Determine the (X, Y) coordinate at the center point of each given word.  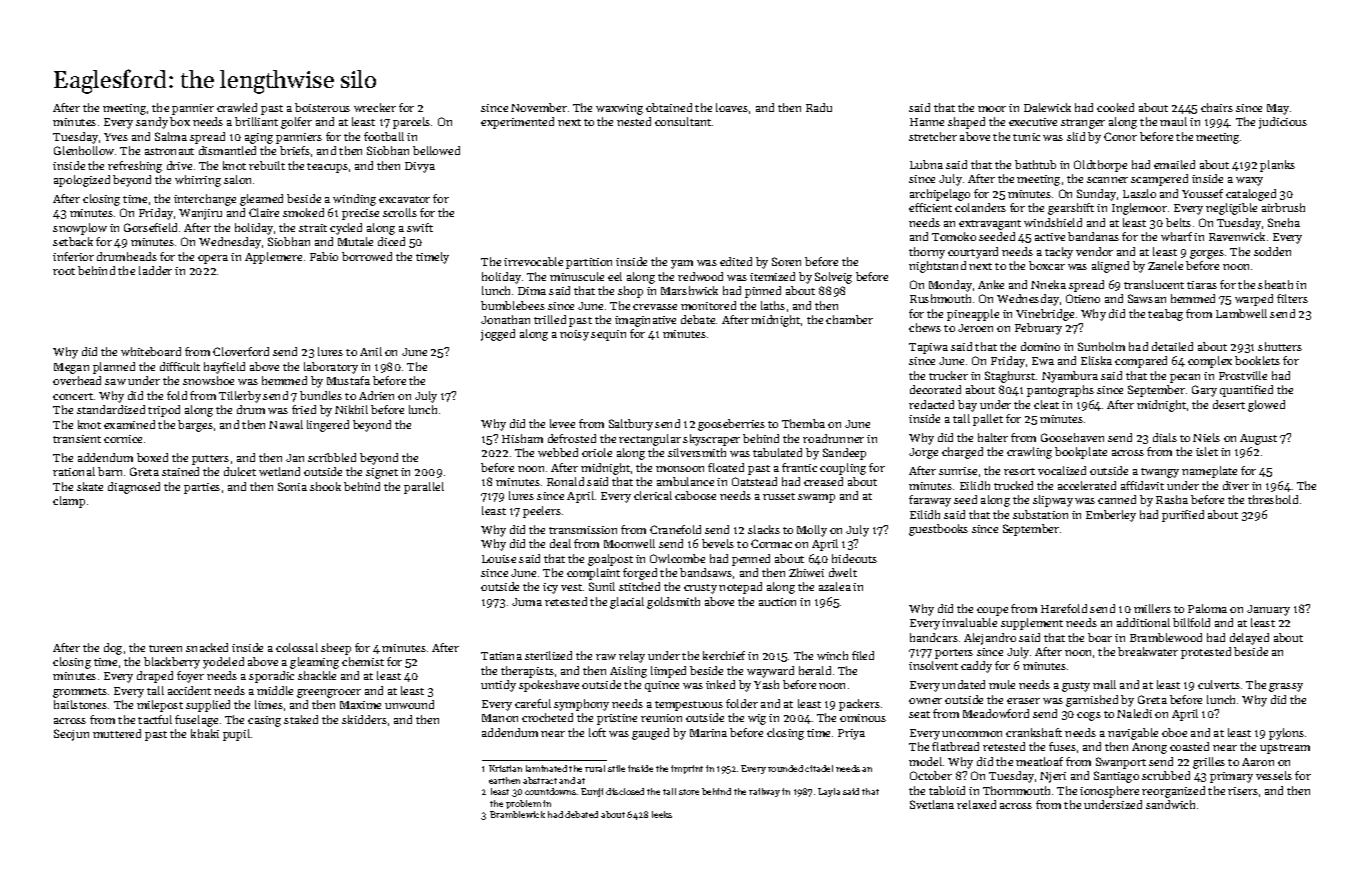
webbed (558, 452)
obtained (669, 107)
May (1278, 109)
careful (533, 703)
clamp (69, 502)
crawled (237, 107)
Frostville (1243, 375)
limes (269, 704)
